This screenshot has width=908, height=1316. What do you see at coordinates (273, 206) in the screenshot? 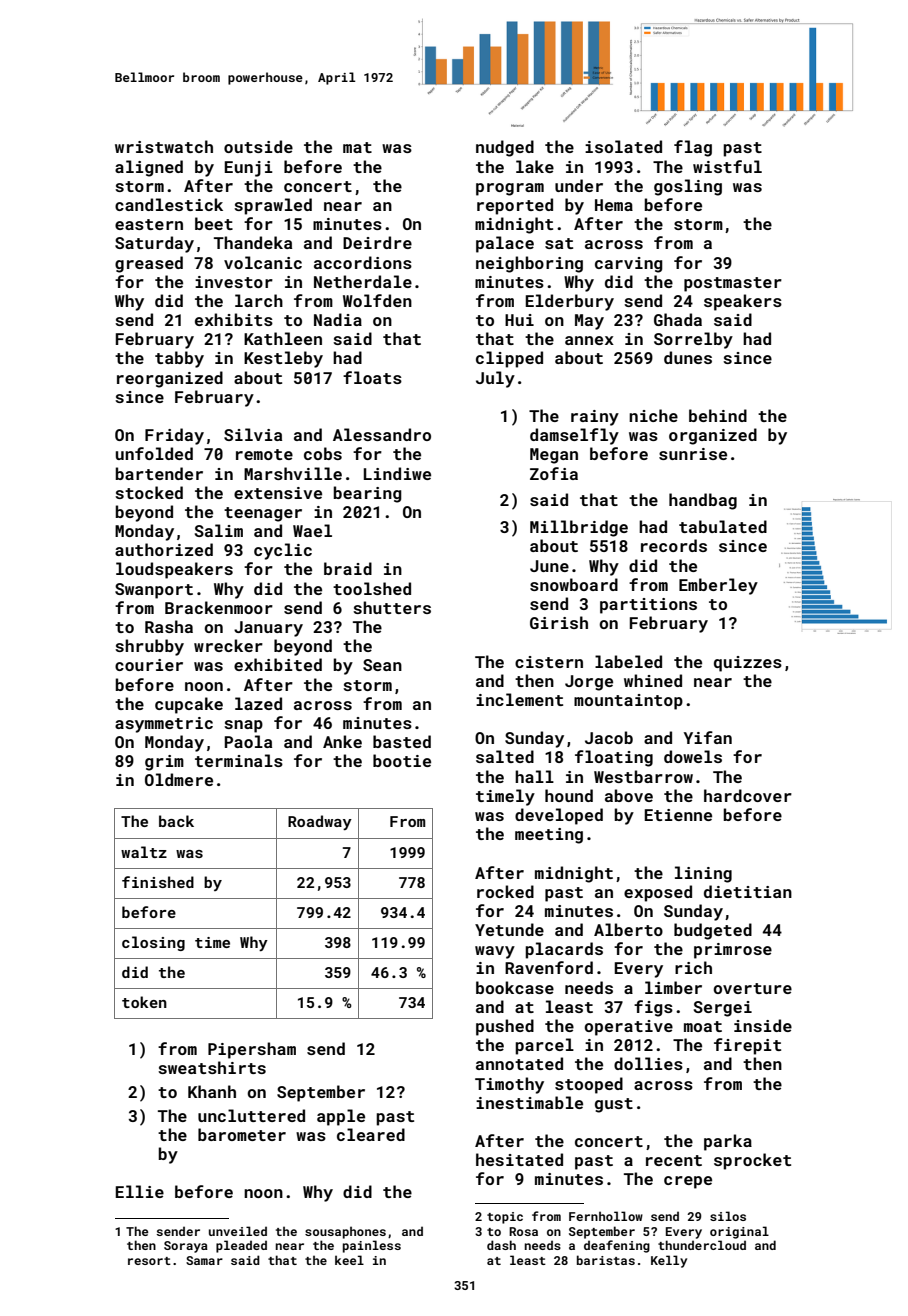
I see `sprawled` at bounding box center [273, 206].
